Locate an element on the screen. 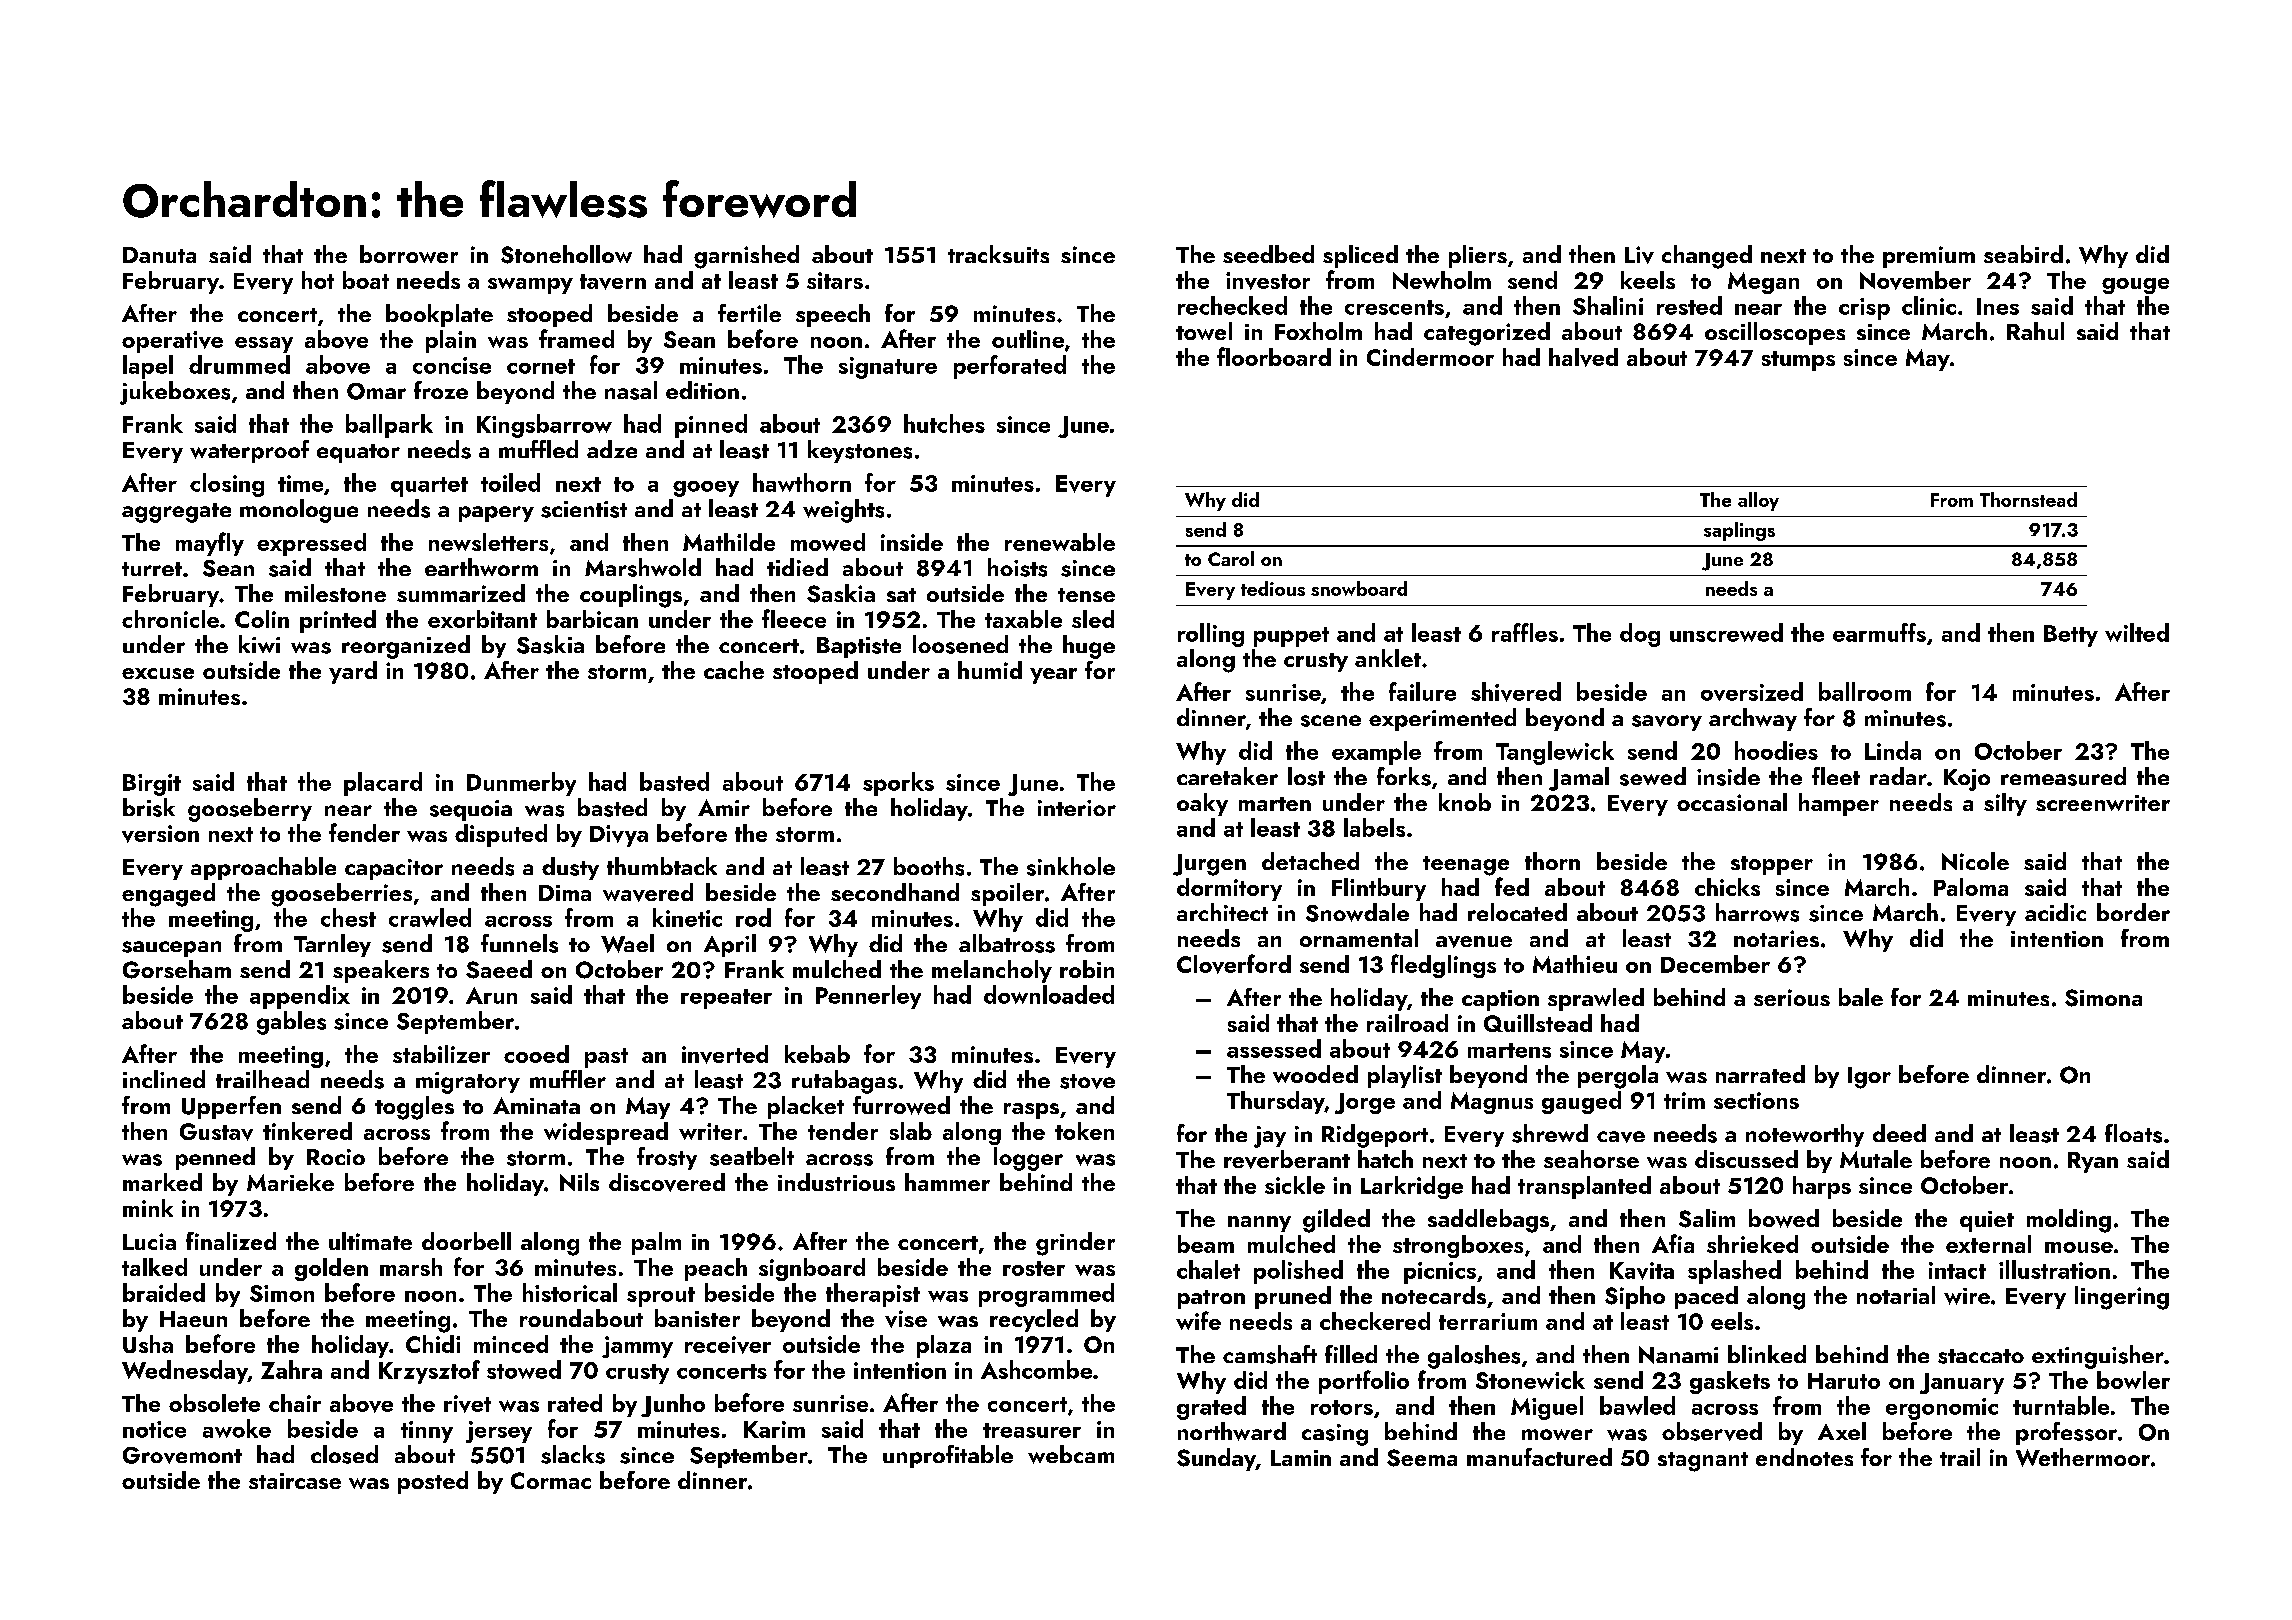 The image size is (2292, 1620). floorboard is located at coordinates (1274, 356).
